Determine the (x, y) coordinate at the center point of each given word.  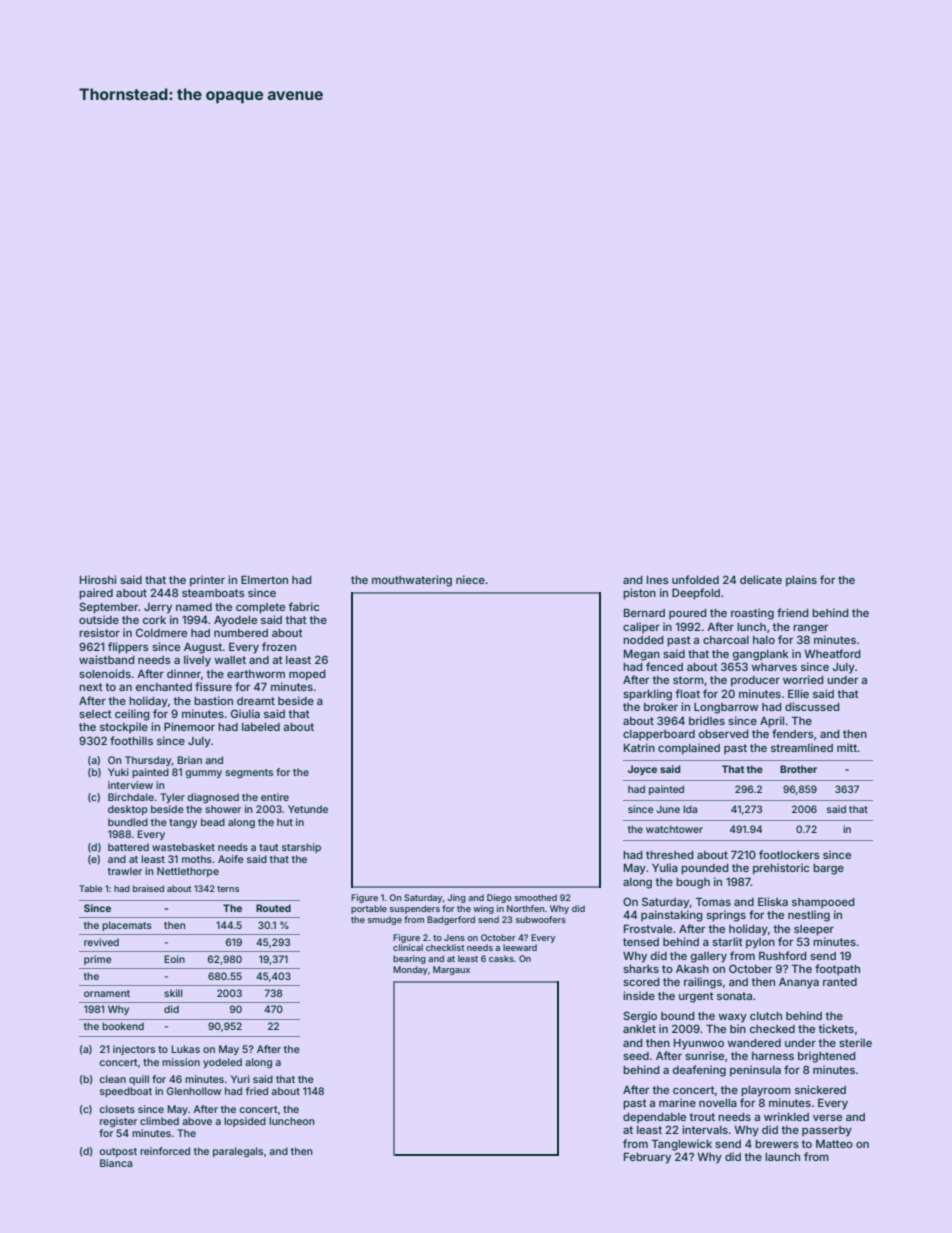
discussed (812, 706)
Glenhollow (194, 1091)
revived (101, 942)
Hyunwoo (699, 1044)
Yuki (118, 772)
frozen (279, 646)
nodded (643, 640)
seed (636, 1056)
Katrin (639, 747)
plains (801, 581)
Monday (410, 970)
